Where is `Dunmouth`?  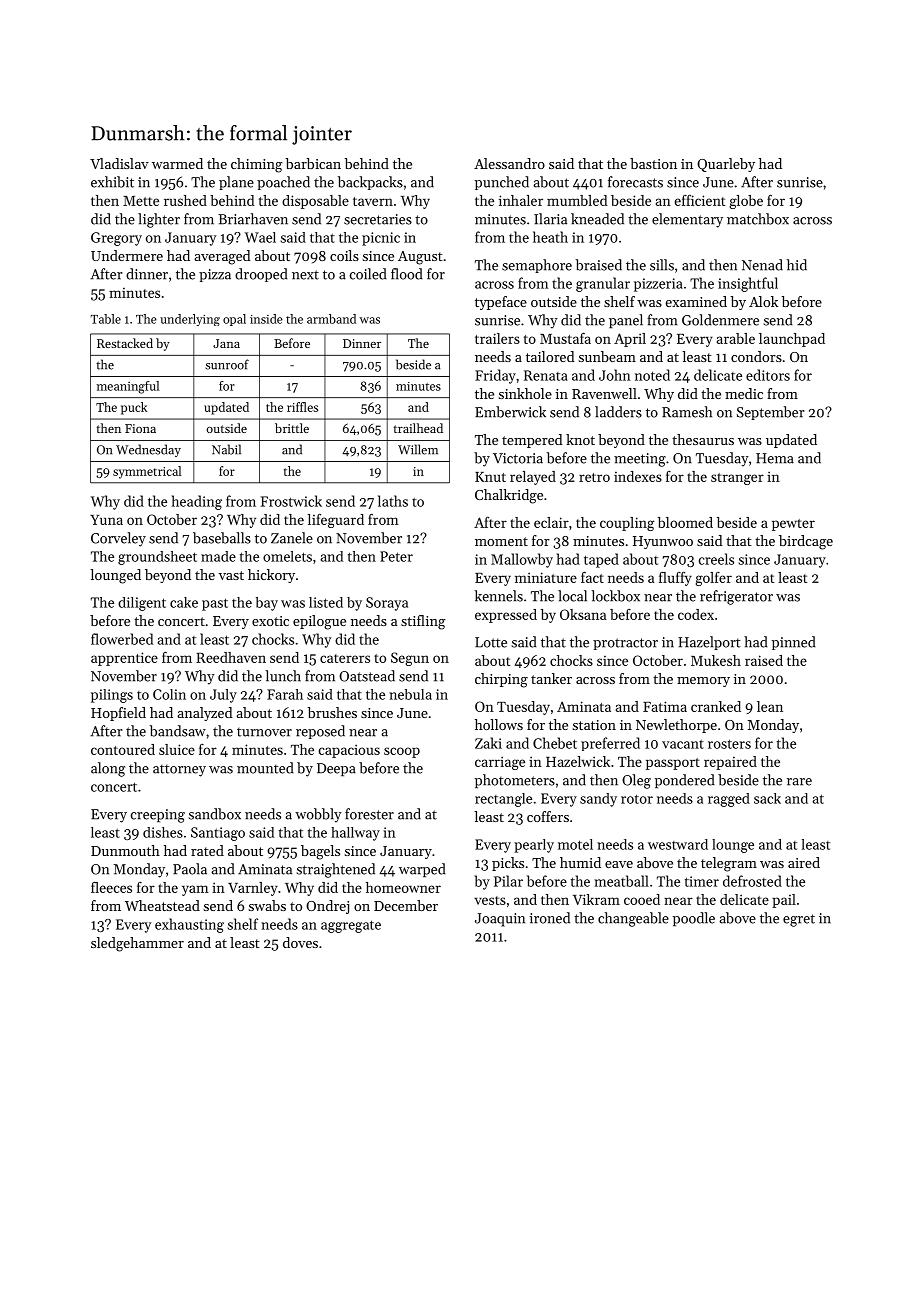 Dunmouth is located at coordinates (125, 850).
